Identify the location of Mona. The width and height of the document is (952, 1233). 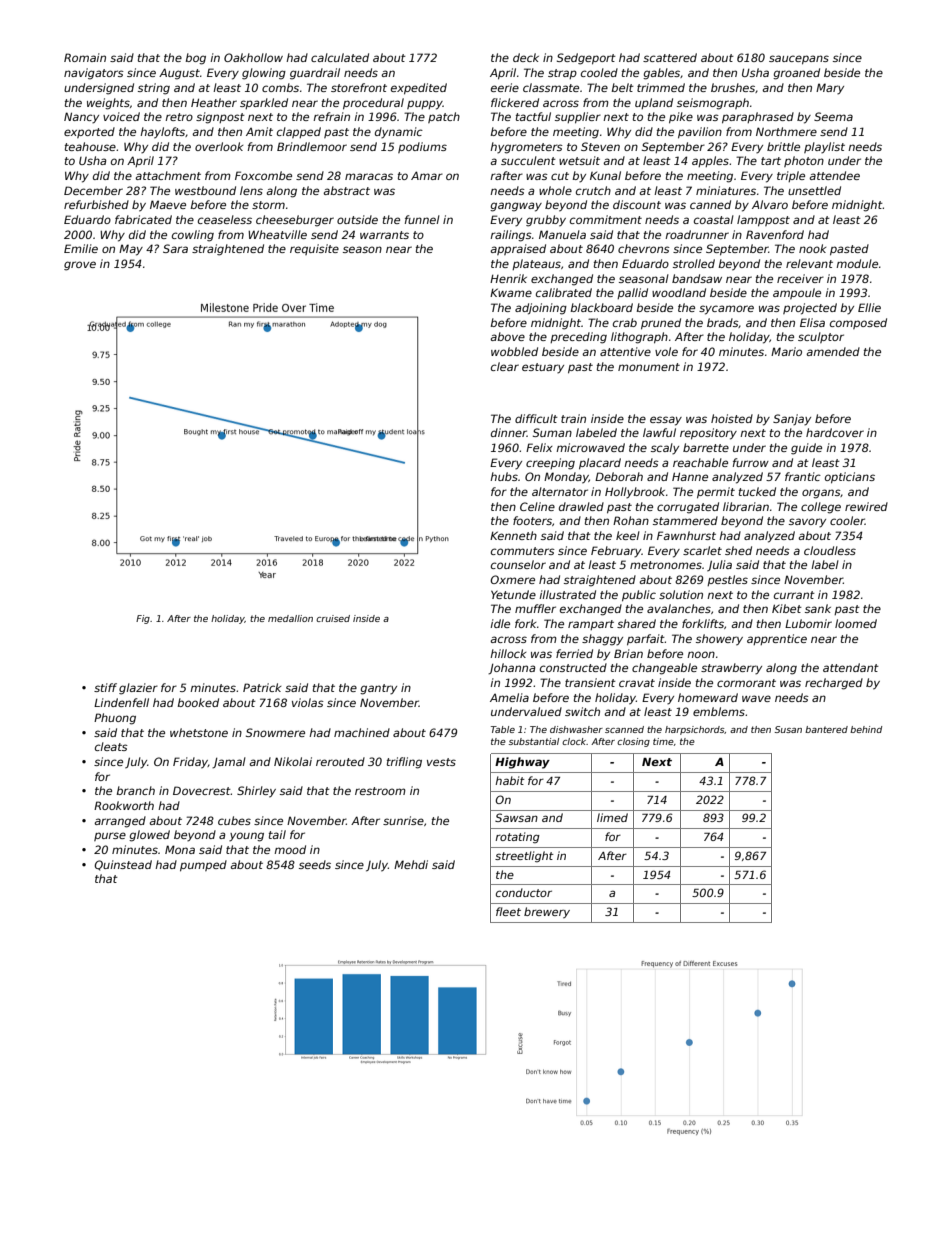
(180, 849).
